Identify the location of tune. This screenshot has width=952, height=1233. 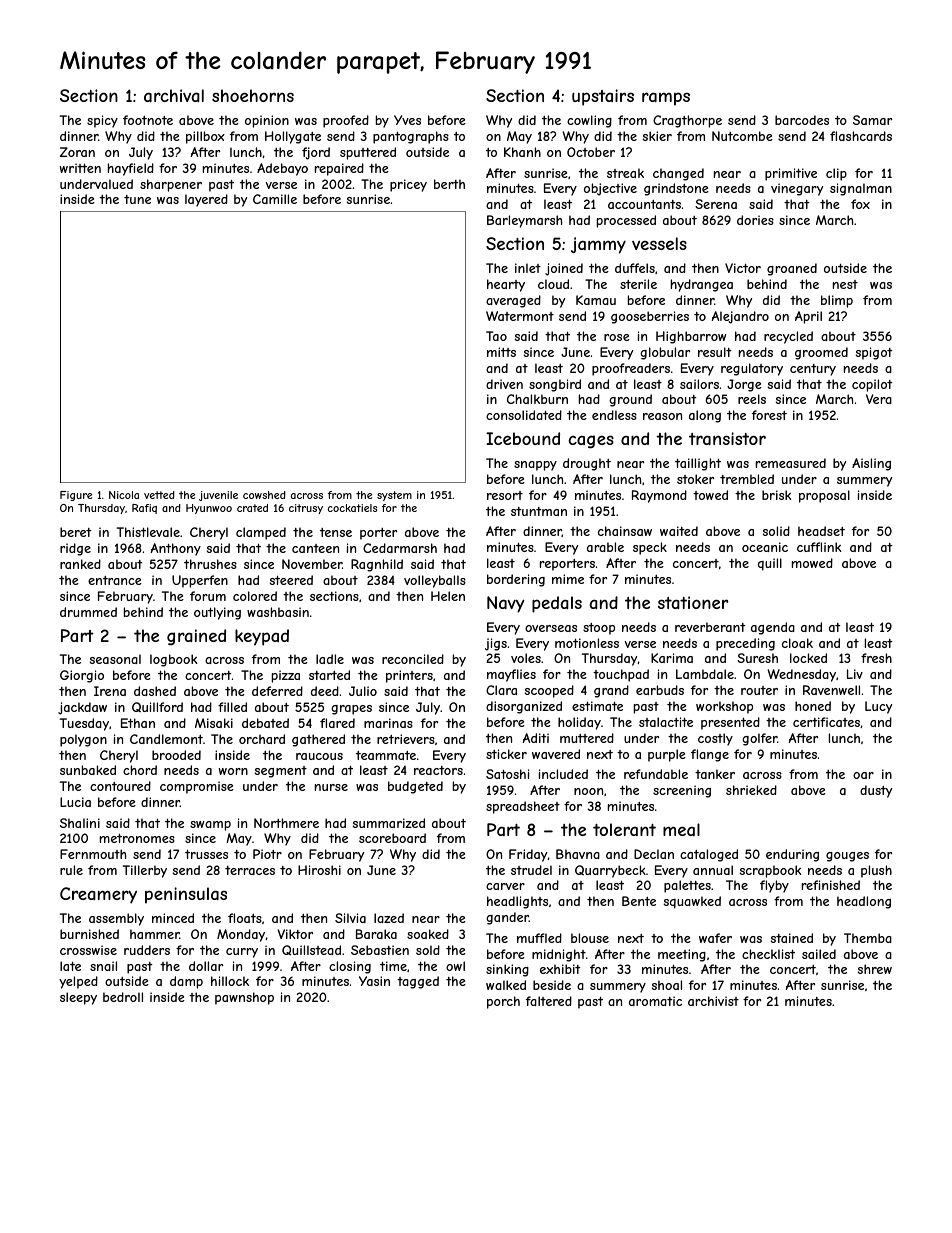
(137, 199).
